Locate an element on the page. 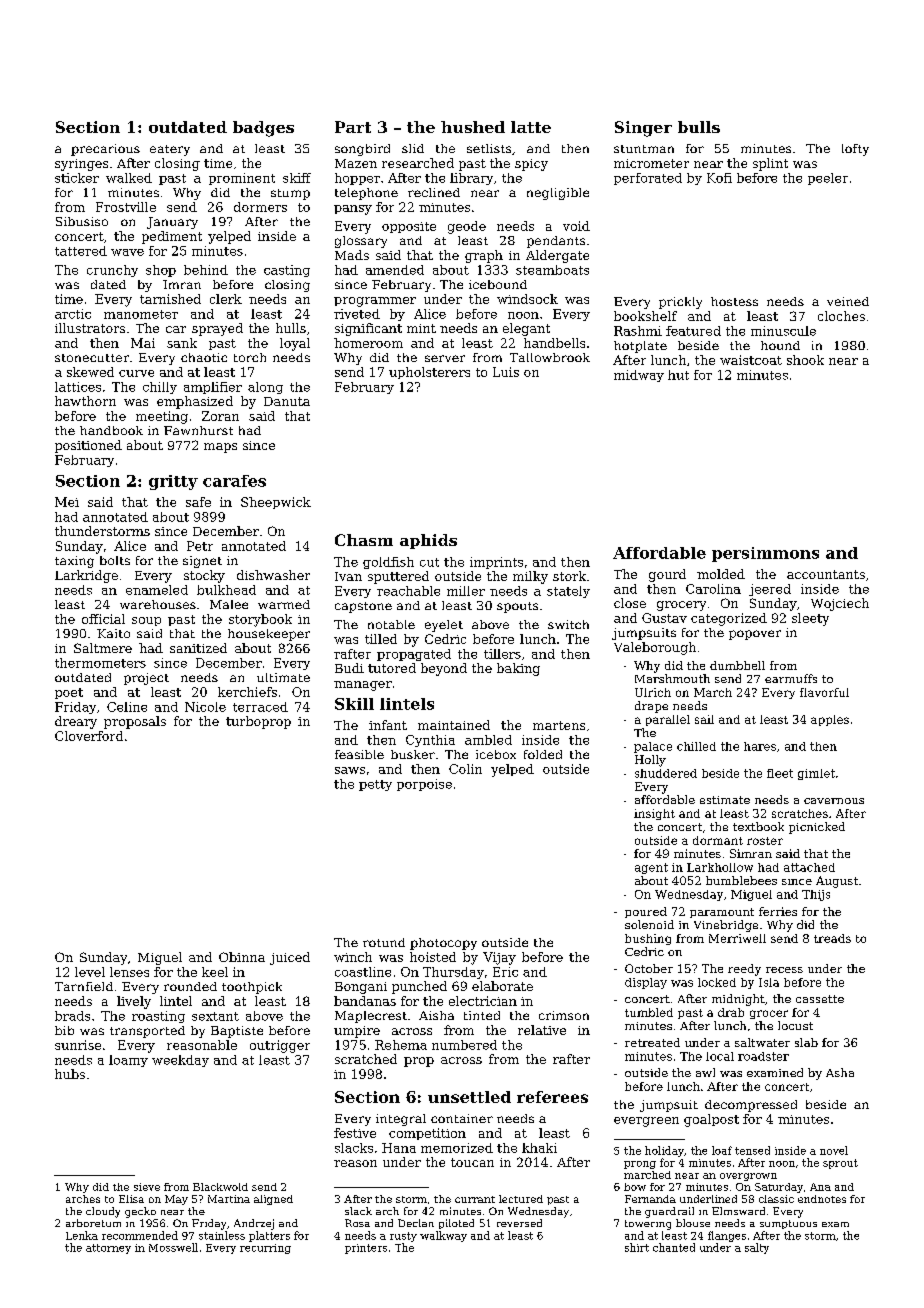 This page has height=1308, width=924. shook is located at coordinates (805, 360).
